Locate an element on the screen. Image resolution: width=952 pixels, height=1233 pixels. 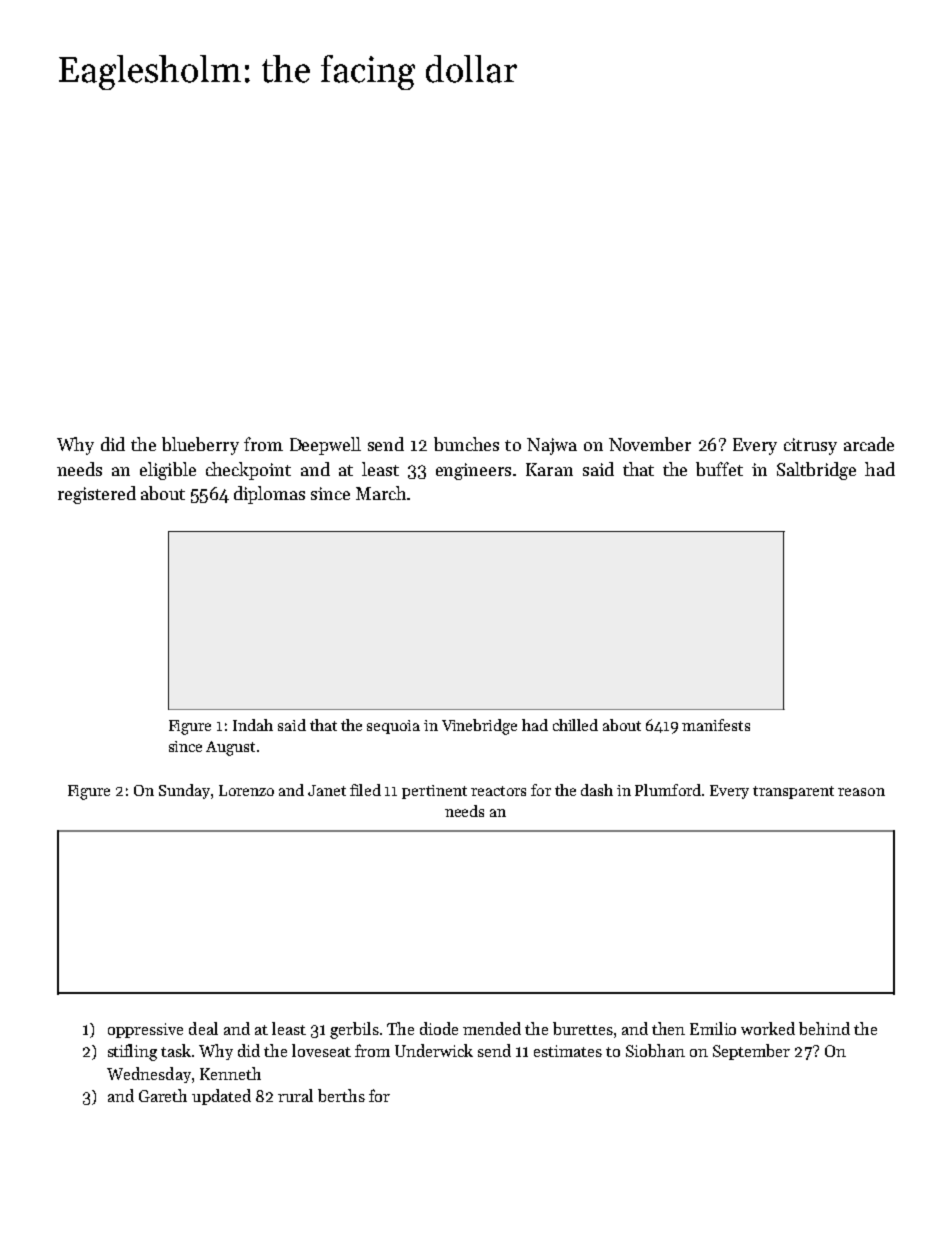
chilled is located at coordinates (575, 725).
